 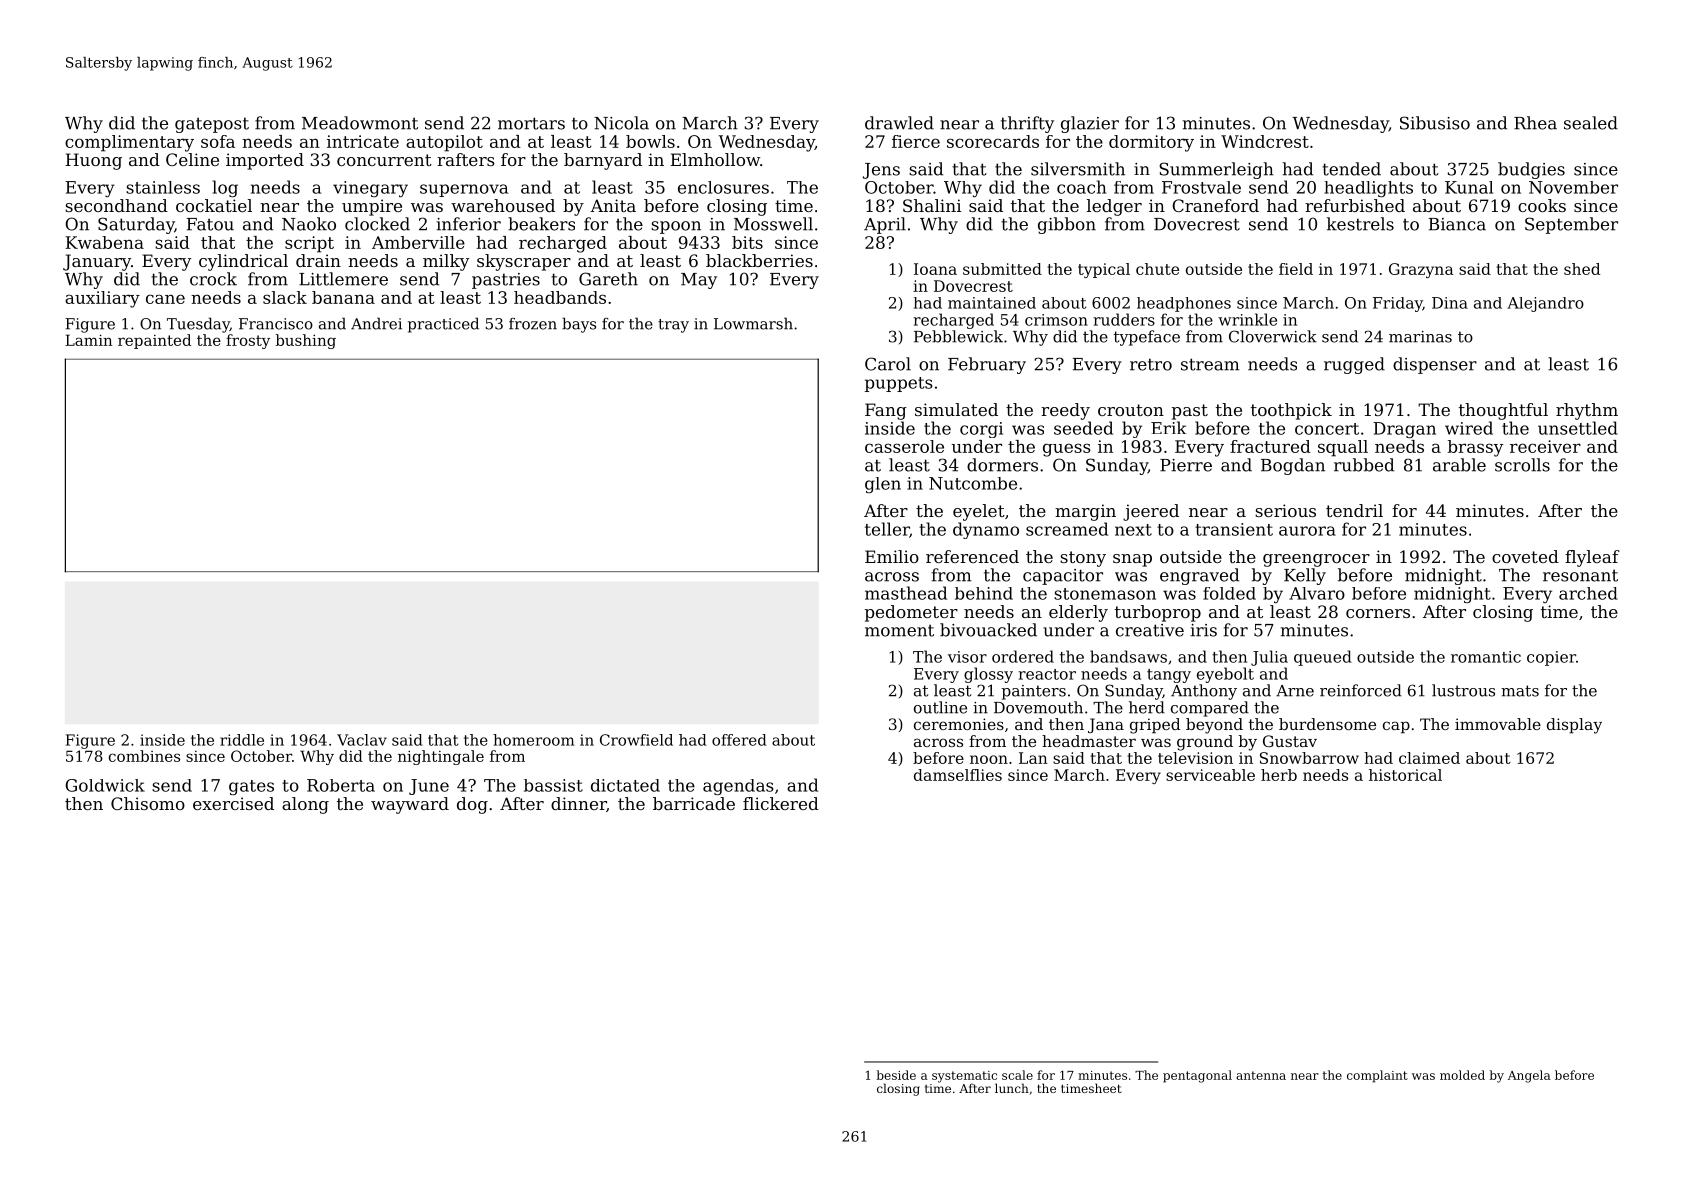 I want to click on Nutcombe, so click(x=973, y=483).
